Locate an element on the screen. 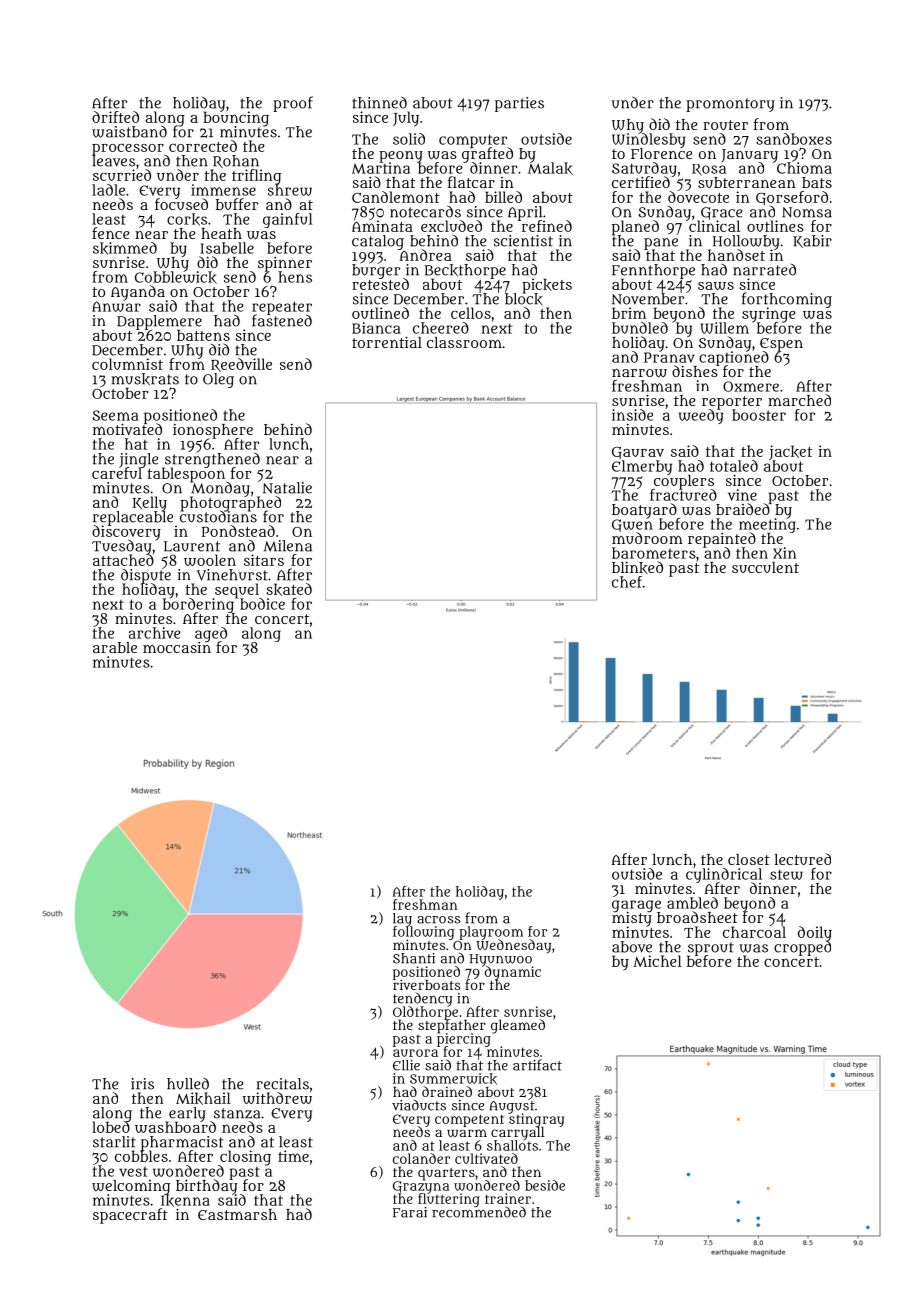  aged is located at coordinates (211, 634).
